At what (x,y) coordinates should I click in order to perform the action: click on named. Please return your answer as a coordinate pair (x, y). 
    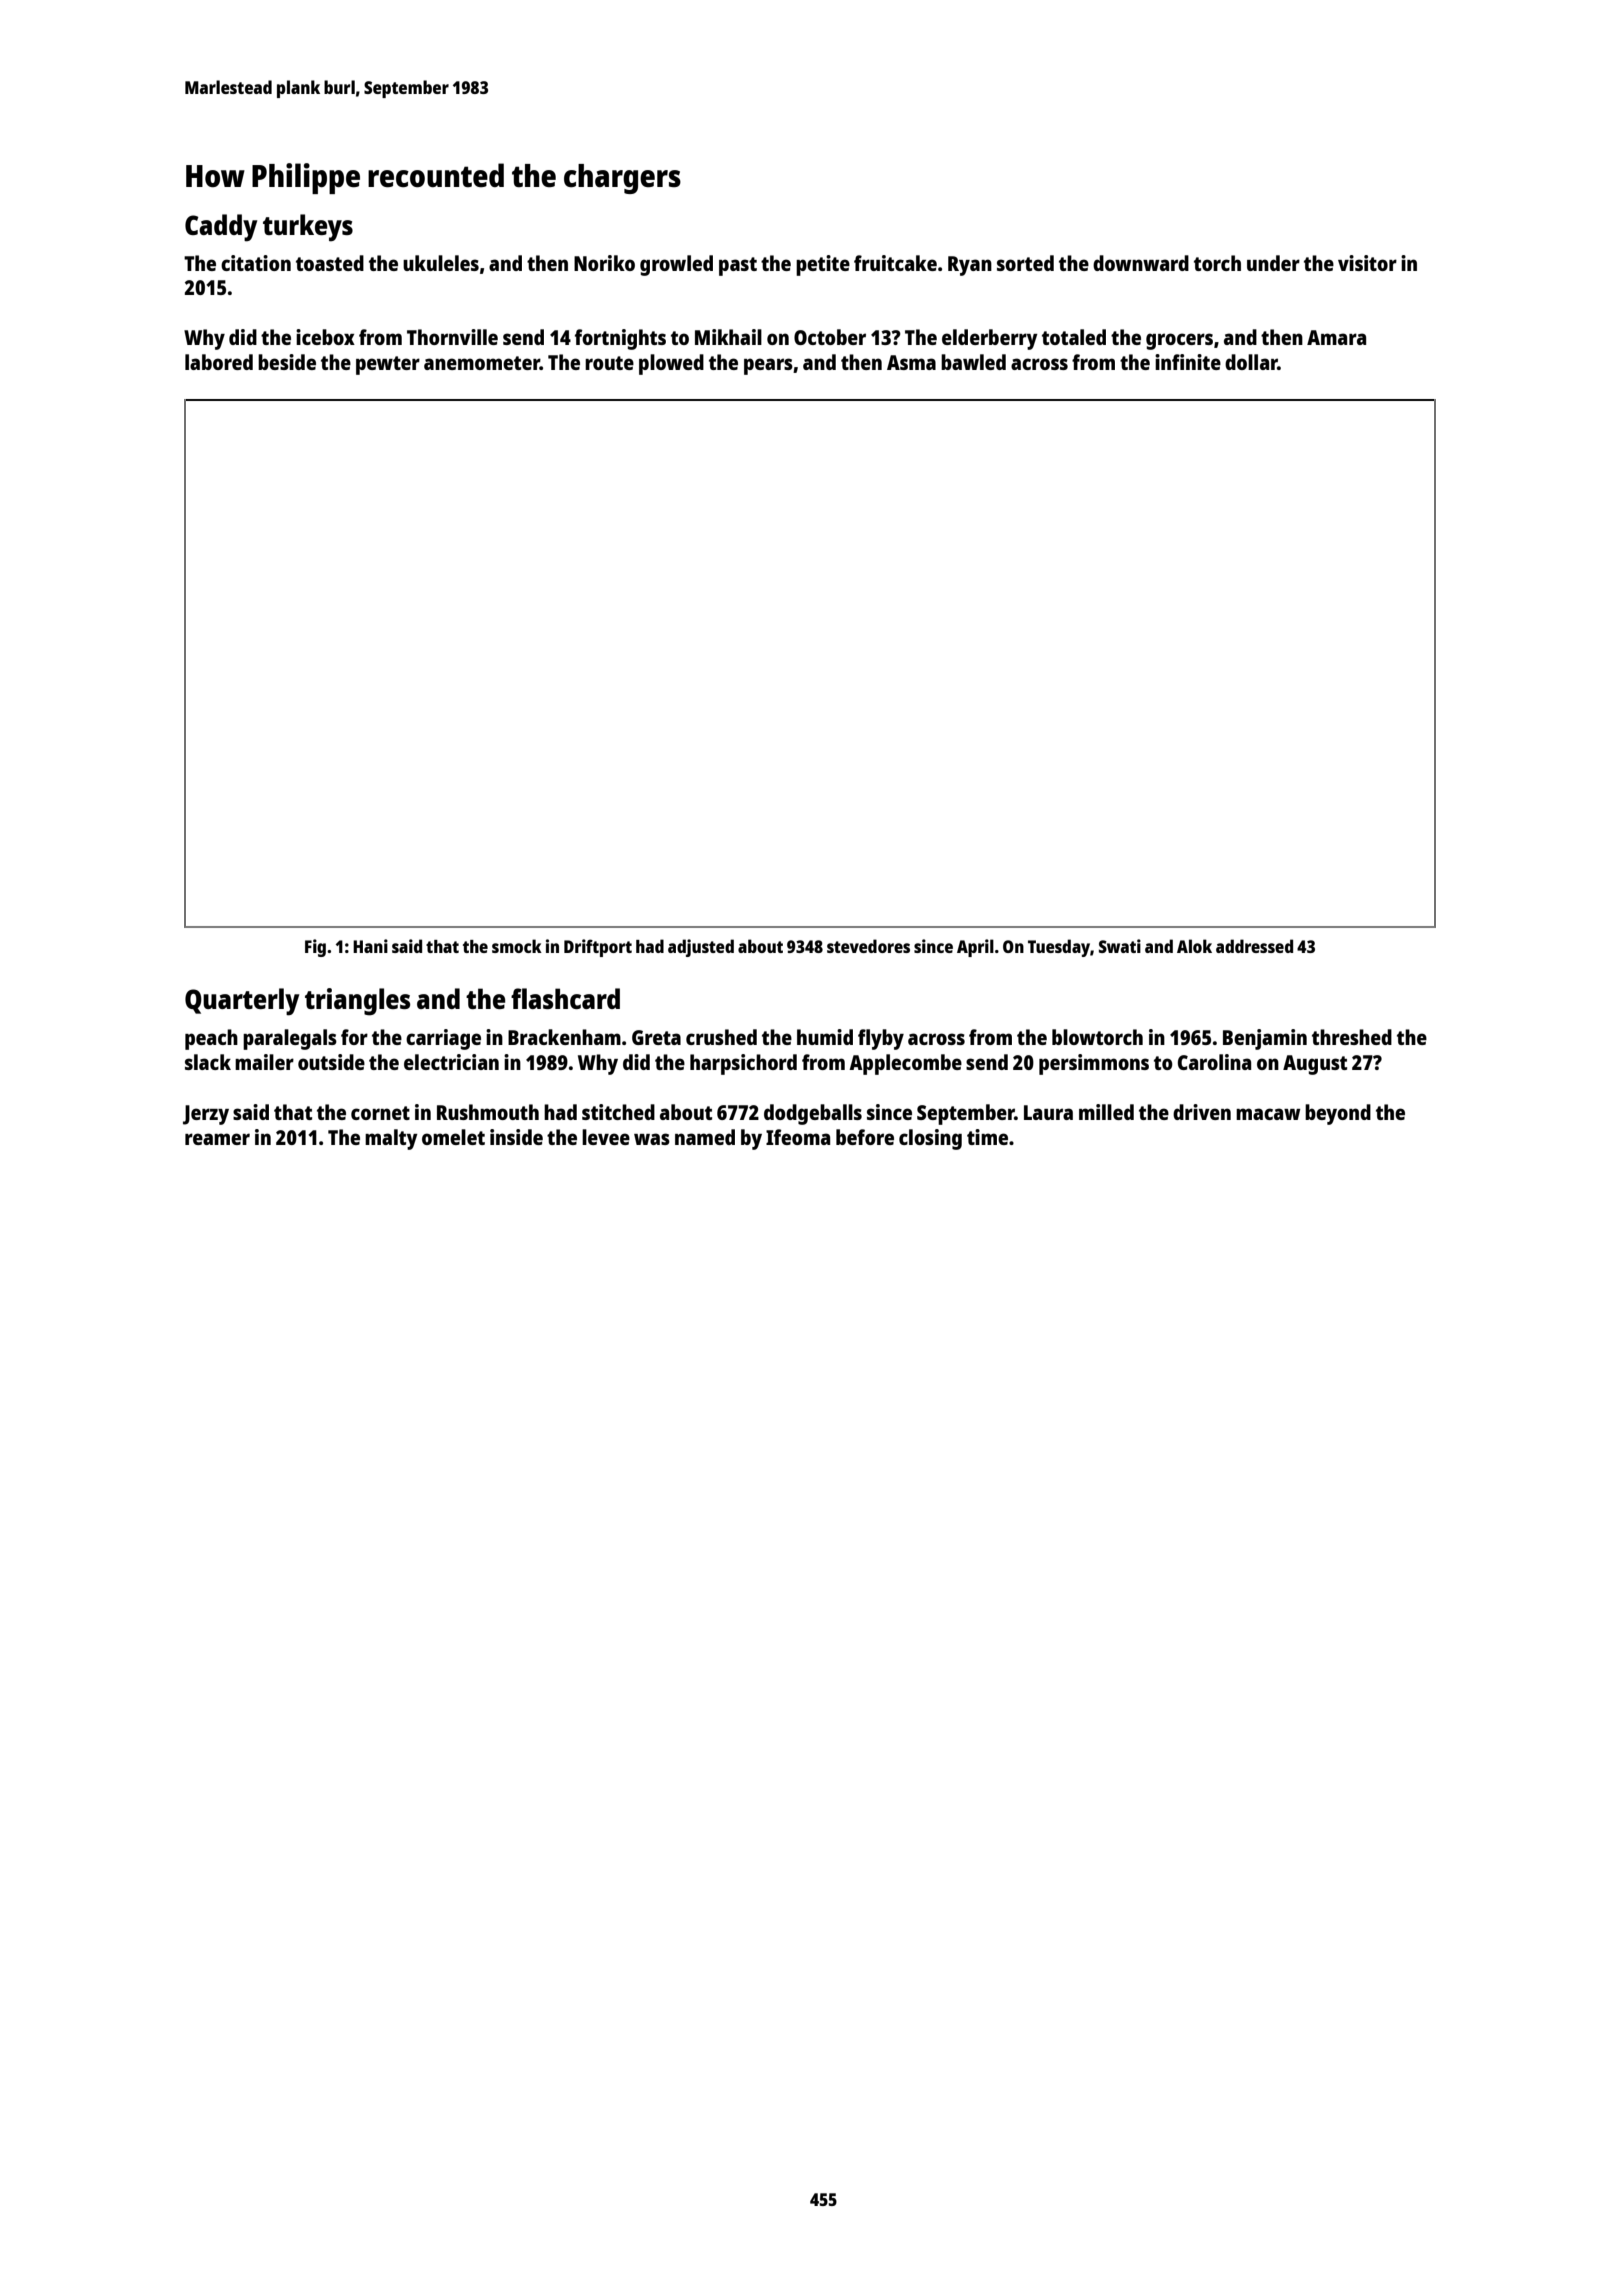
    Looking at the image, I should click on (705, 1137).
